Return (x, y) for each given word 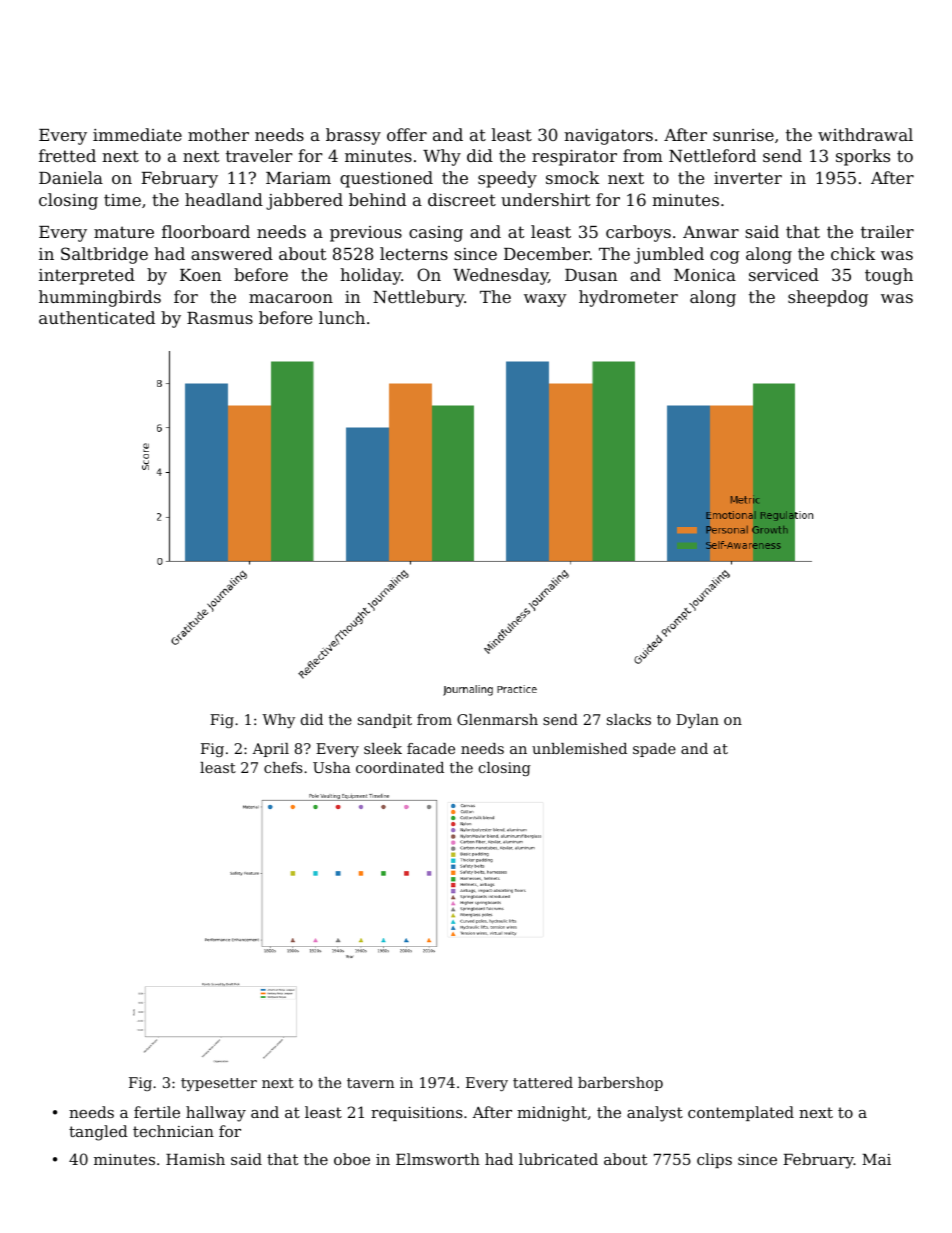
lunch (342, 317)
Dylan (697, 721)
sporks (863, 157)
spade (654, 750)
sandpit (385, 721)
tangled (98, 1133)
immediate (137, 134)
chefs (283, 767)
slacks (629, 719)
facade (431, 748)
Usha (332, 767)
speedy (507, 179)
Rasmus (220, 318)
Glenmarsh (497, 719)
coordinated (400, 767)
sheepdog (828, 298)
